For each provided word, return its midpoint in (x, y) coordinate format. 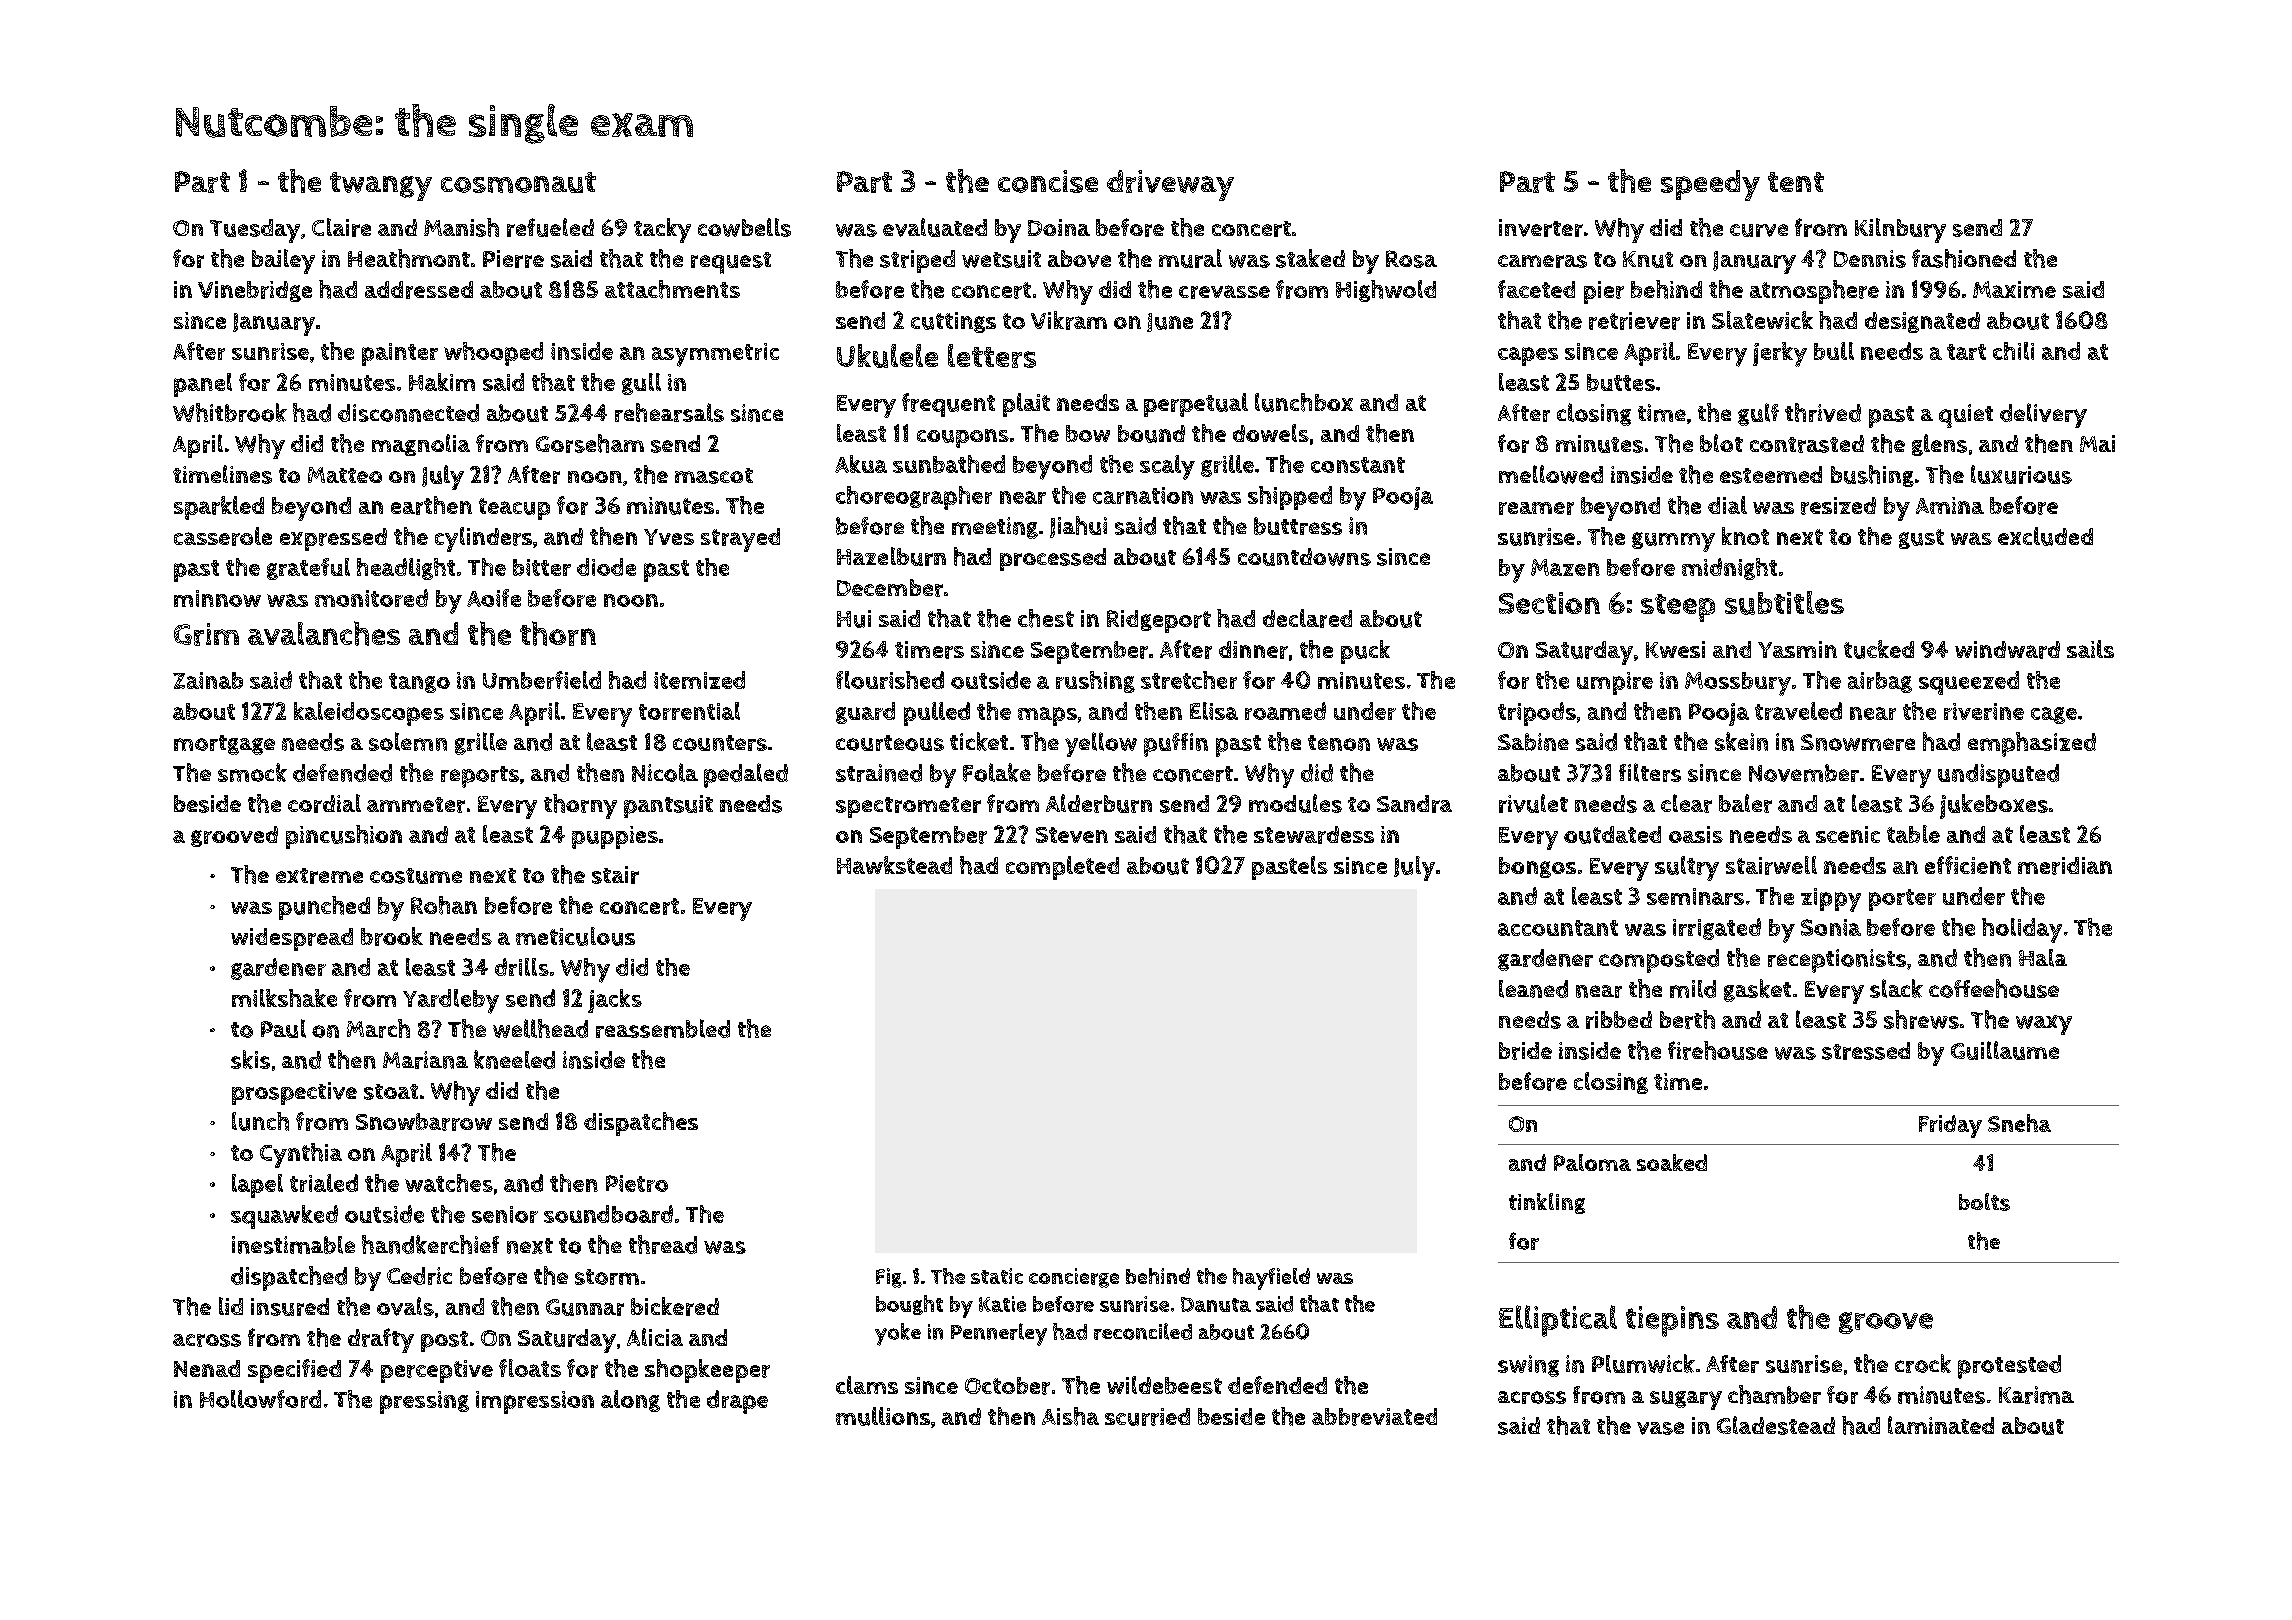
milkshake (284, 998)
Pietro (637, 1183)
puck (1365, 652)
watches (449, 1183)
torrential (689, 711)
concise (1048, 181)
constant (1358, 465)
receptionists (1837, 961)
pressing (424, 1402)
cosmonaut (518, 182)
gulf (1758, 414)
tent (1796, 182)
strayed (740, 540)
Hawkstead (894, 865)
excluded (2045, 536)
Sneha (2019, 1123)
